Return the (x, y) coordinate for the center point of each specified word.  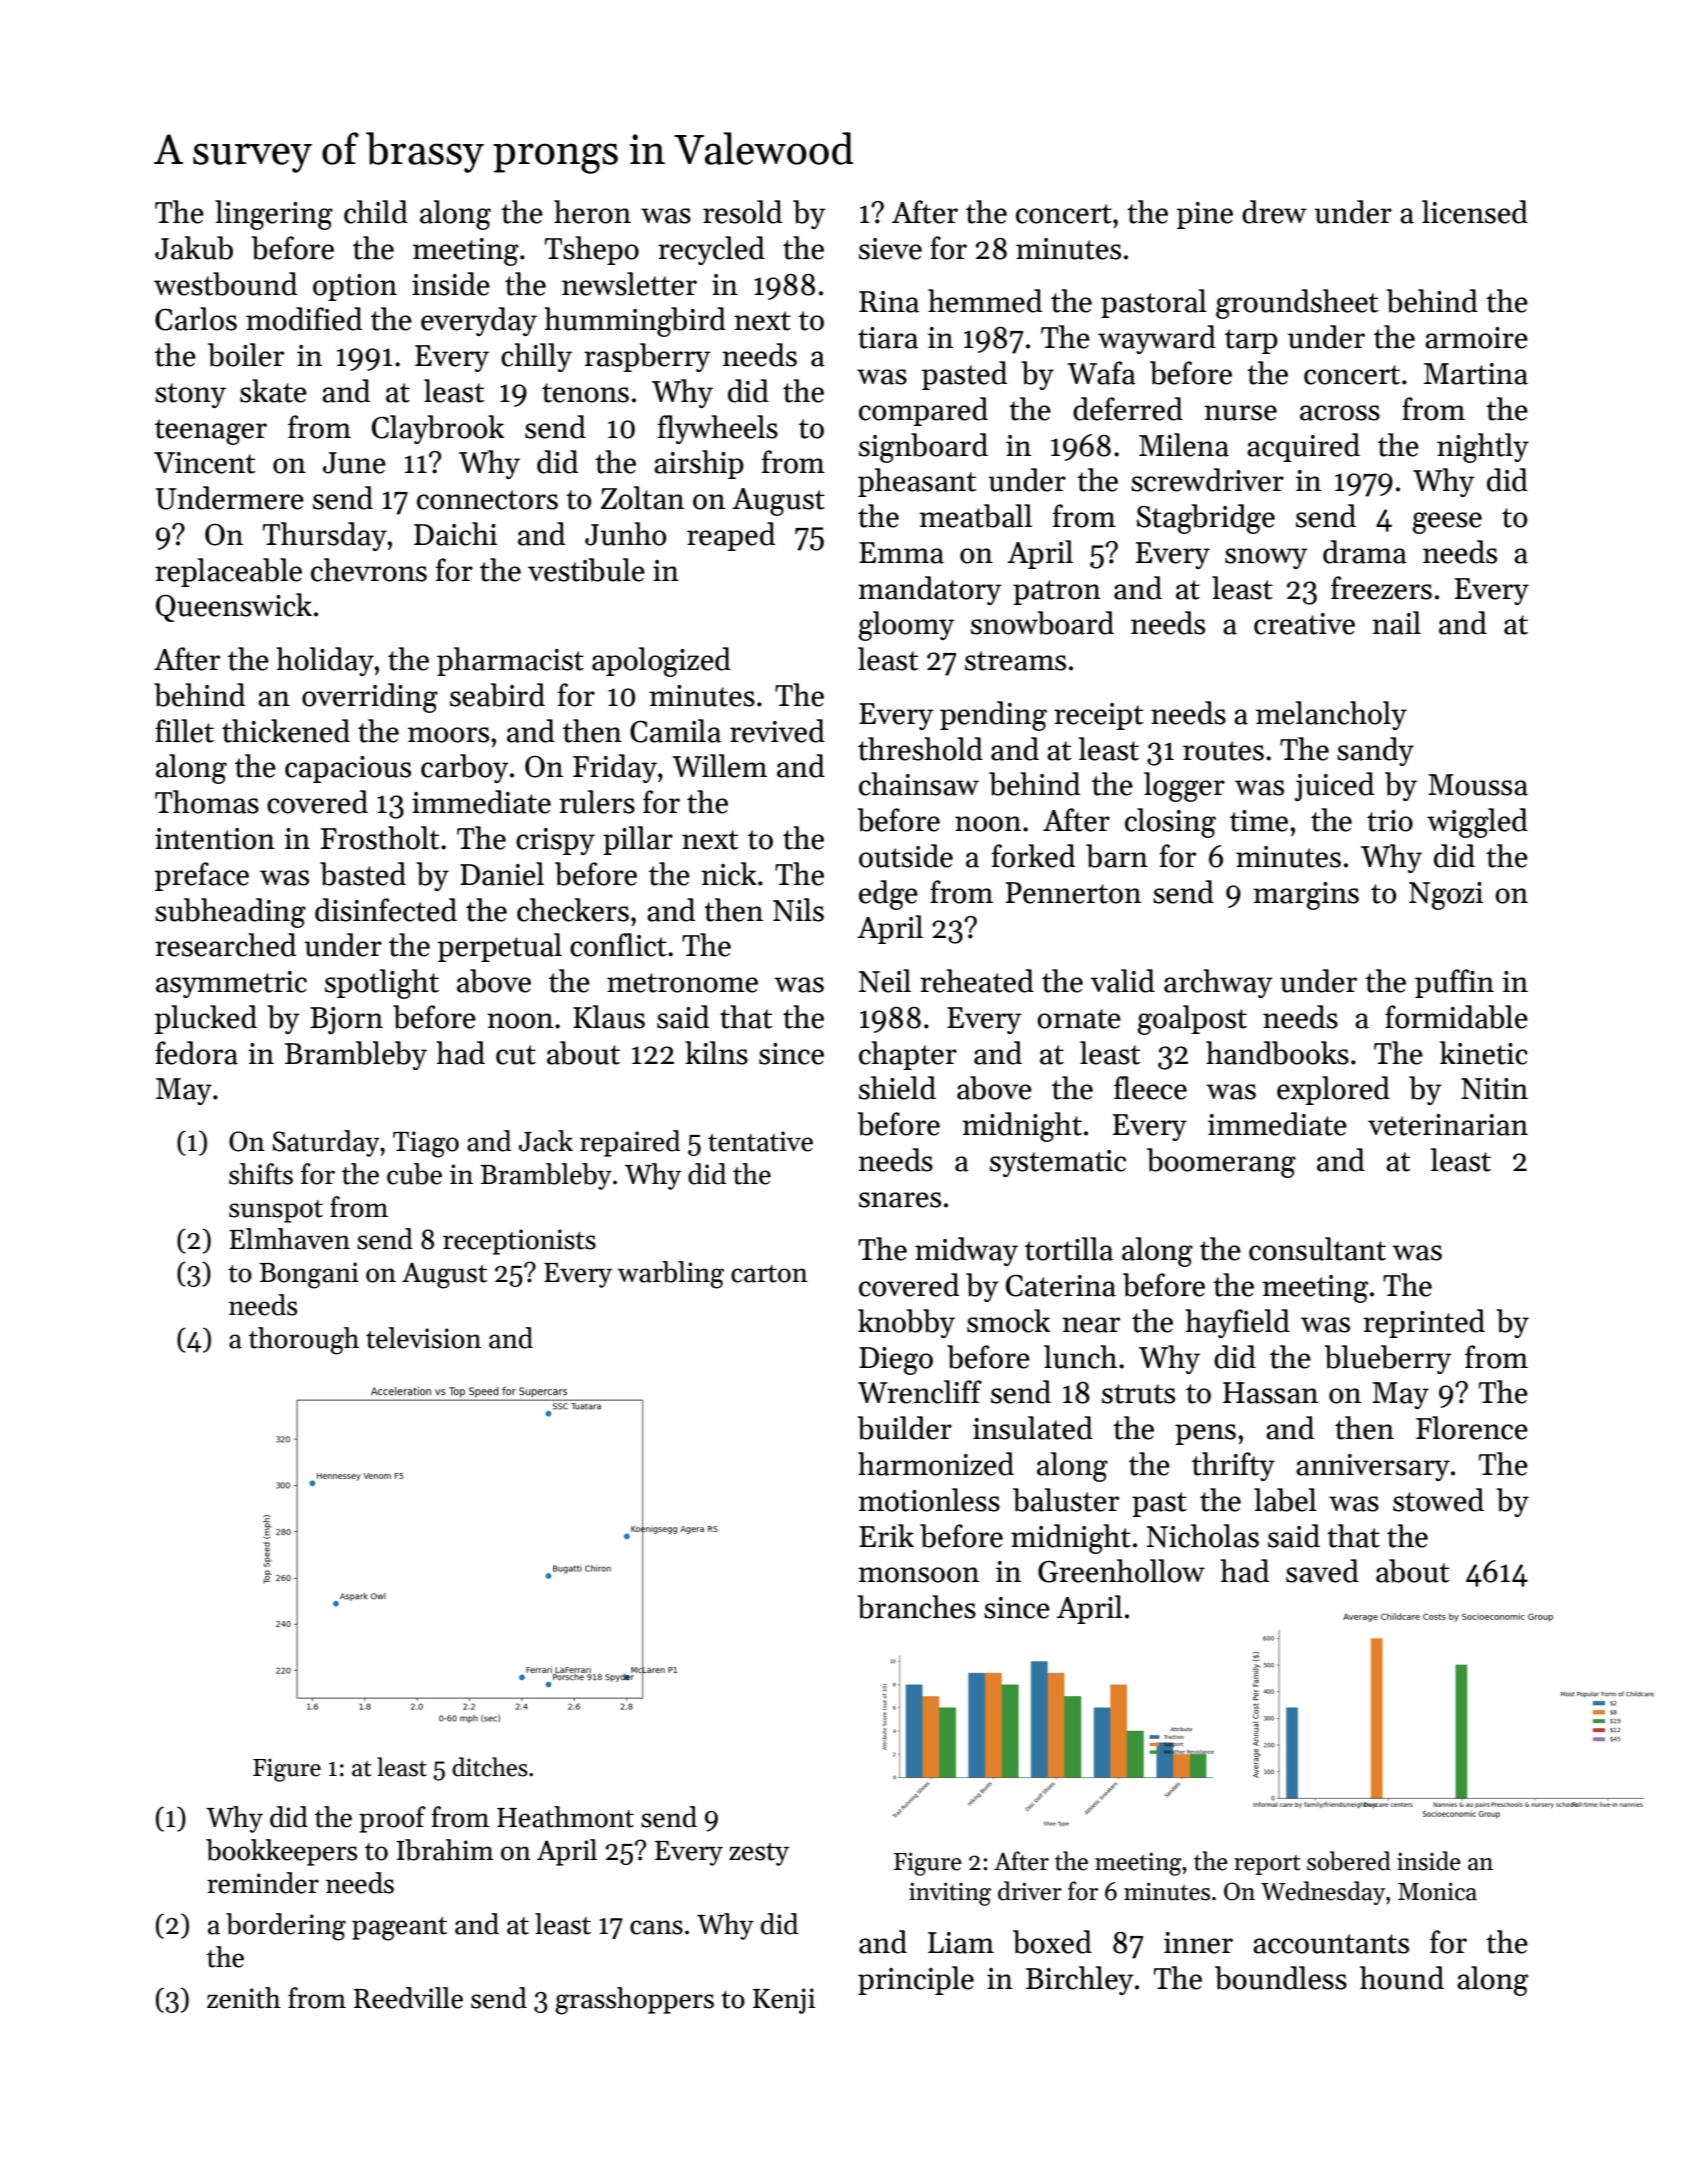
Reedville (408, 1998)
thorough (304, 1341)
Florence (1472, 1428)
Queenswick (234, 607)
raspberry (647, 357)
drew (1274, 212)
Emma (901, 553)
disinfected (386, 910)
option (355, 287)
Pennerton (1073, 893)
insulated (1033, 1428)
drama (1365, 552)
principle (916, 1980)
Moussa (1478, 785)
